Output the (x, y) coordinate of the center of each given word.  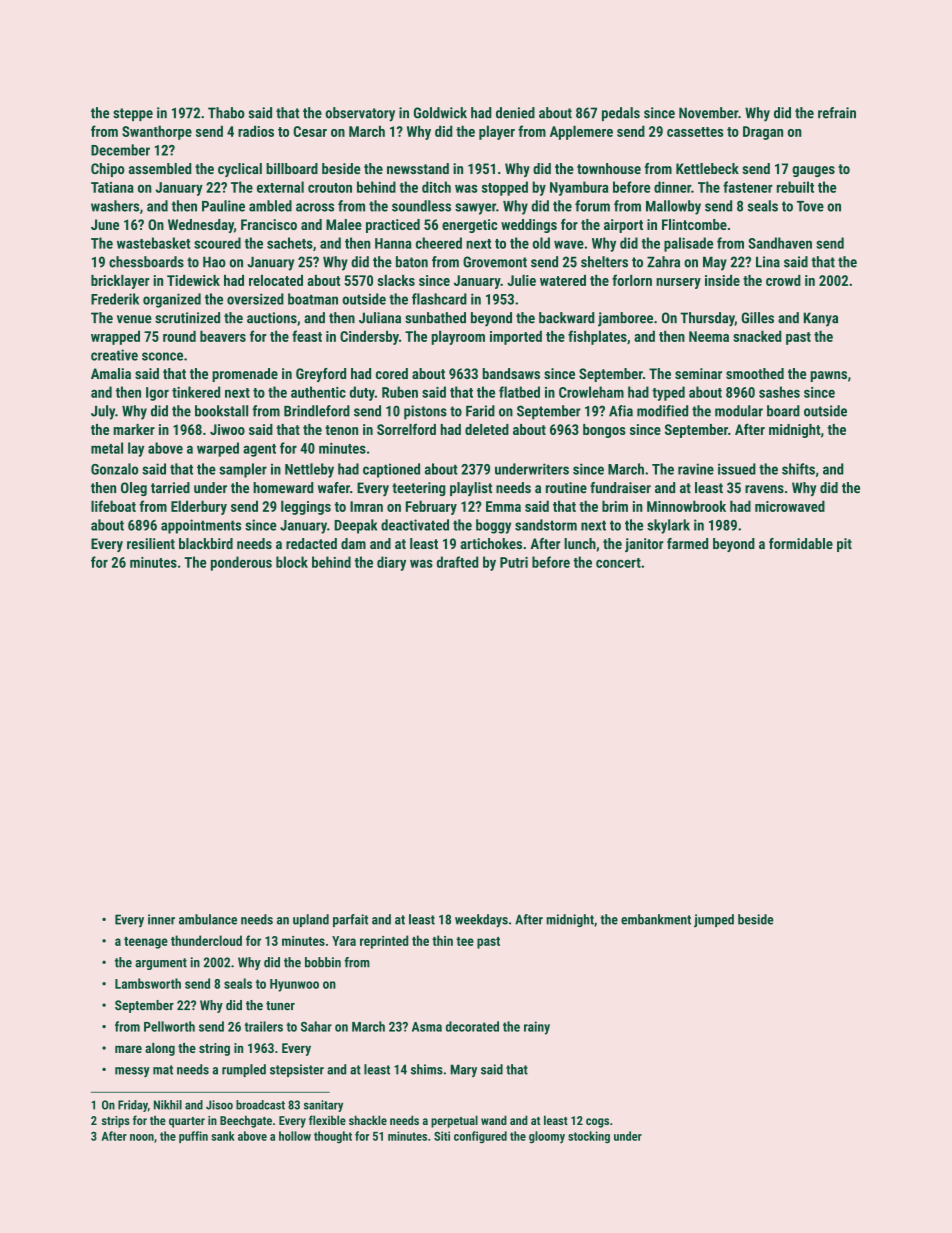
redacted (311, 543)
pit (844, 545)
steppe (133, 114)
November (708, 113)
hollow (295, 1136)
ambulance (208, 919)
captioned (391, 470)
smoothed (755, 373)
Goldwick (440, 113)
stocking (589, 1137)
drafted (457, 562)
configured (480, 1137)
